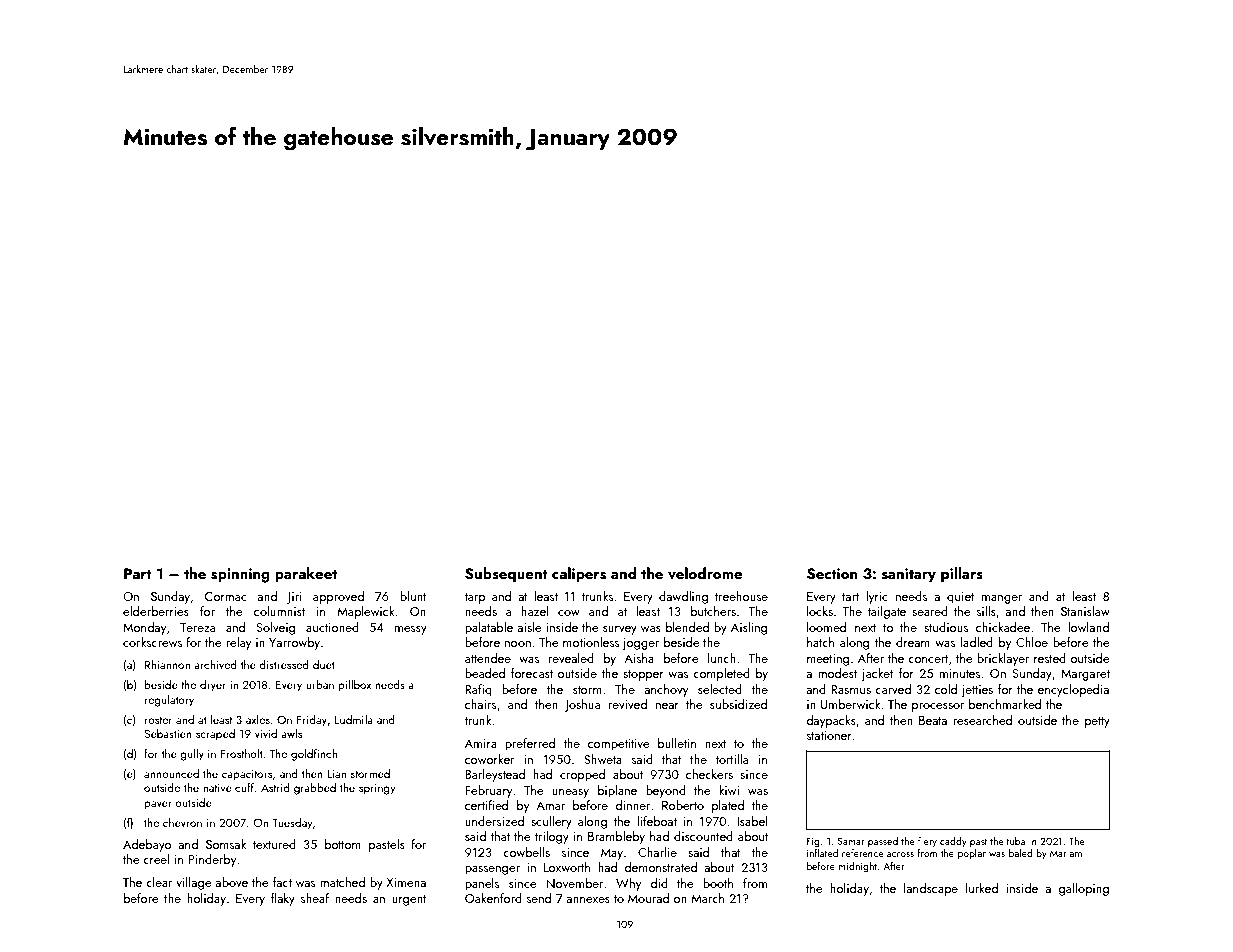 The width and height of the image is (1233, 952). What do you see at coordinates (283, 899) in the image?
I see `flaky` at bounding box center [283, 899].
